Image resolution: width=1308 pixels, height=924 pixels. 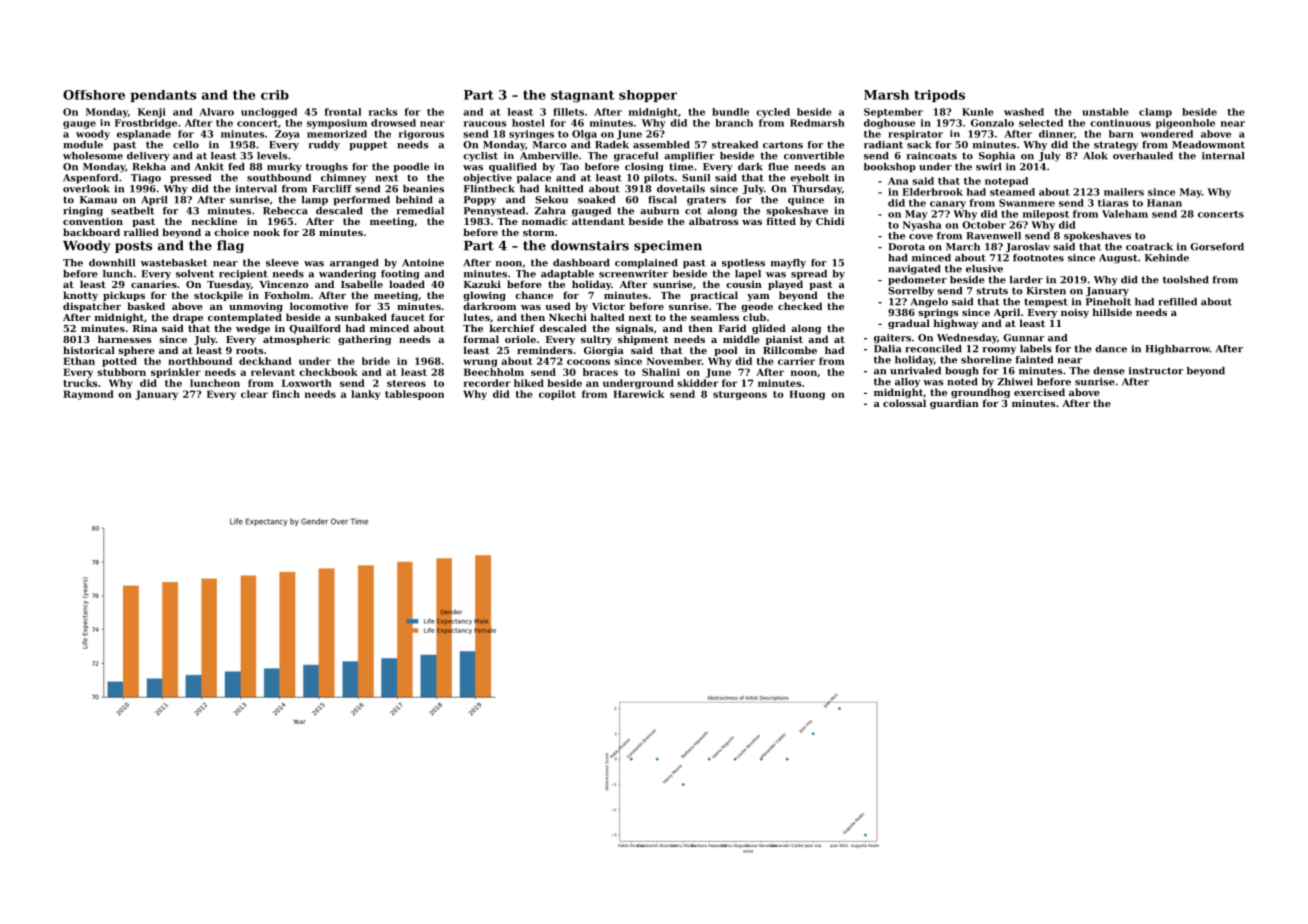 What do you see at coordinates (266, 232) in the screenshot?
I see `nook` at bounding box center [266, 232].
